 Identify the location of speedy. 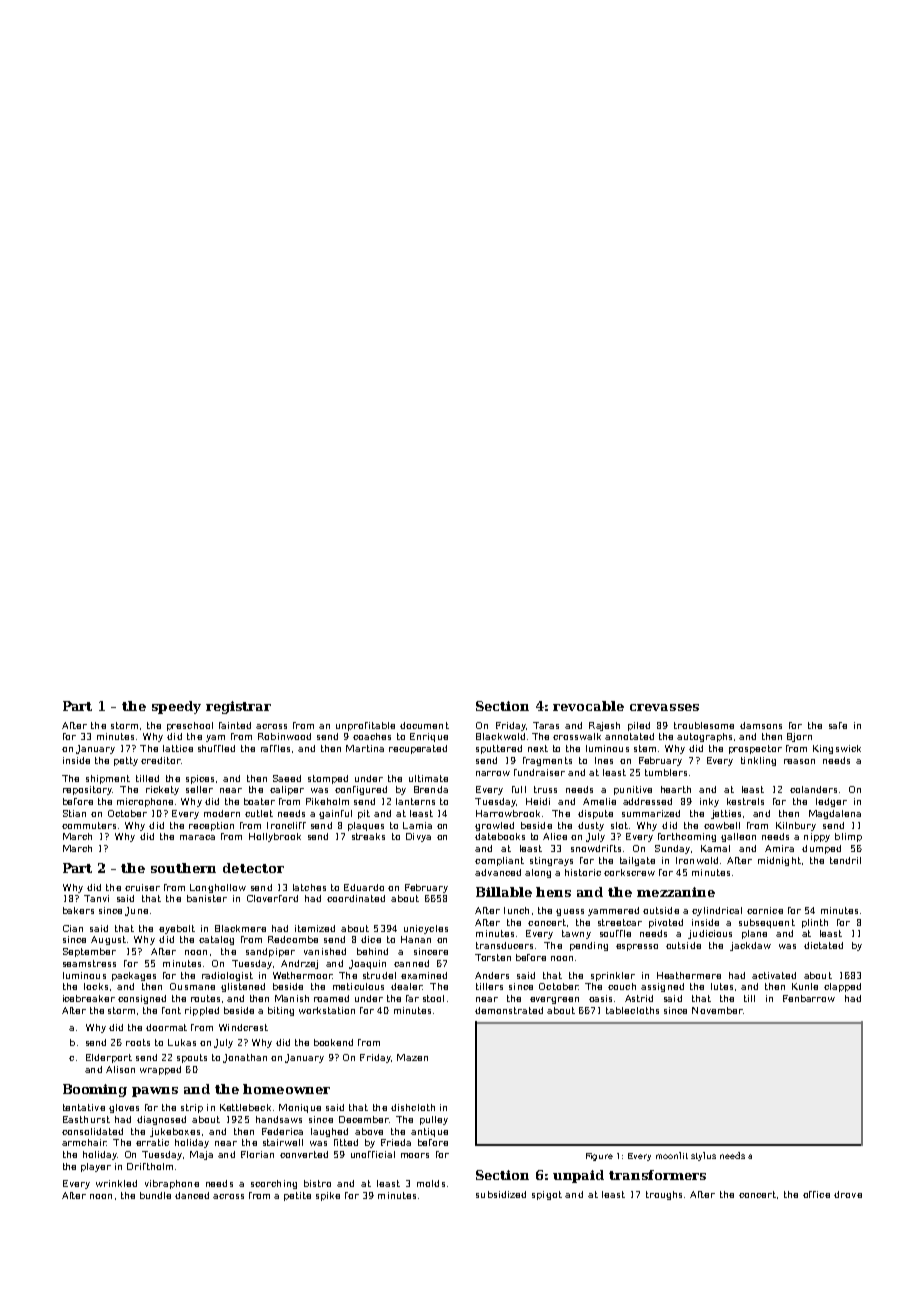
(176, 707).
